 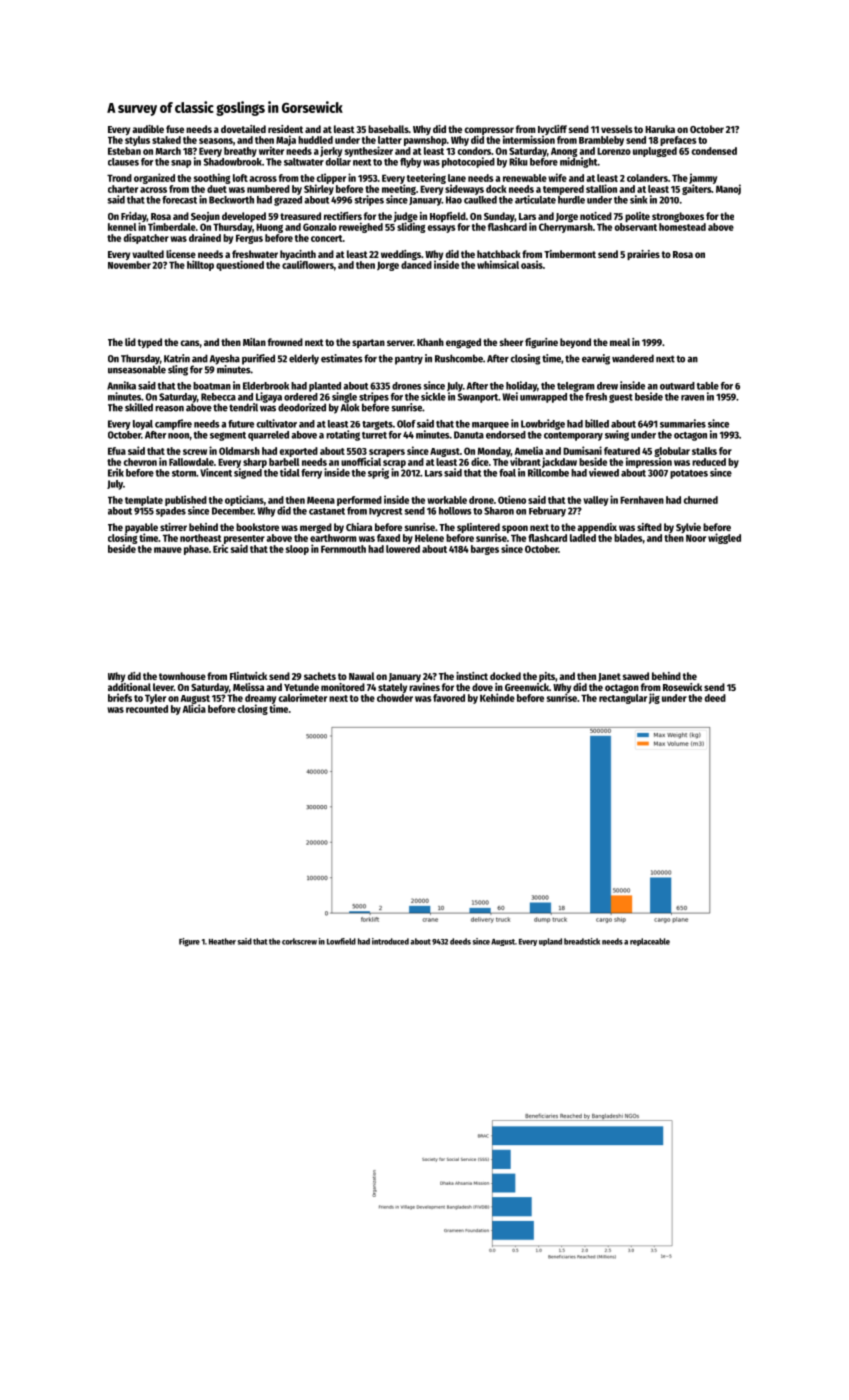 I want to click on audible, so click(x=148, y=129).
